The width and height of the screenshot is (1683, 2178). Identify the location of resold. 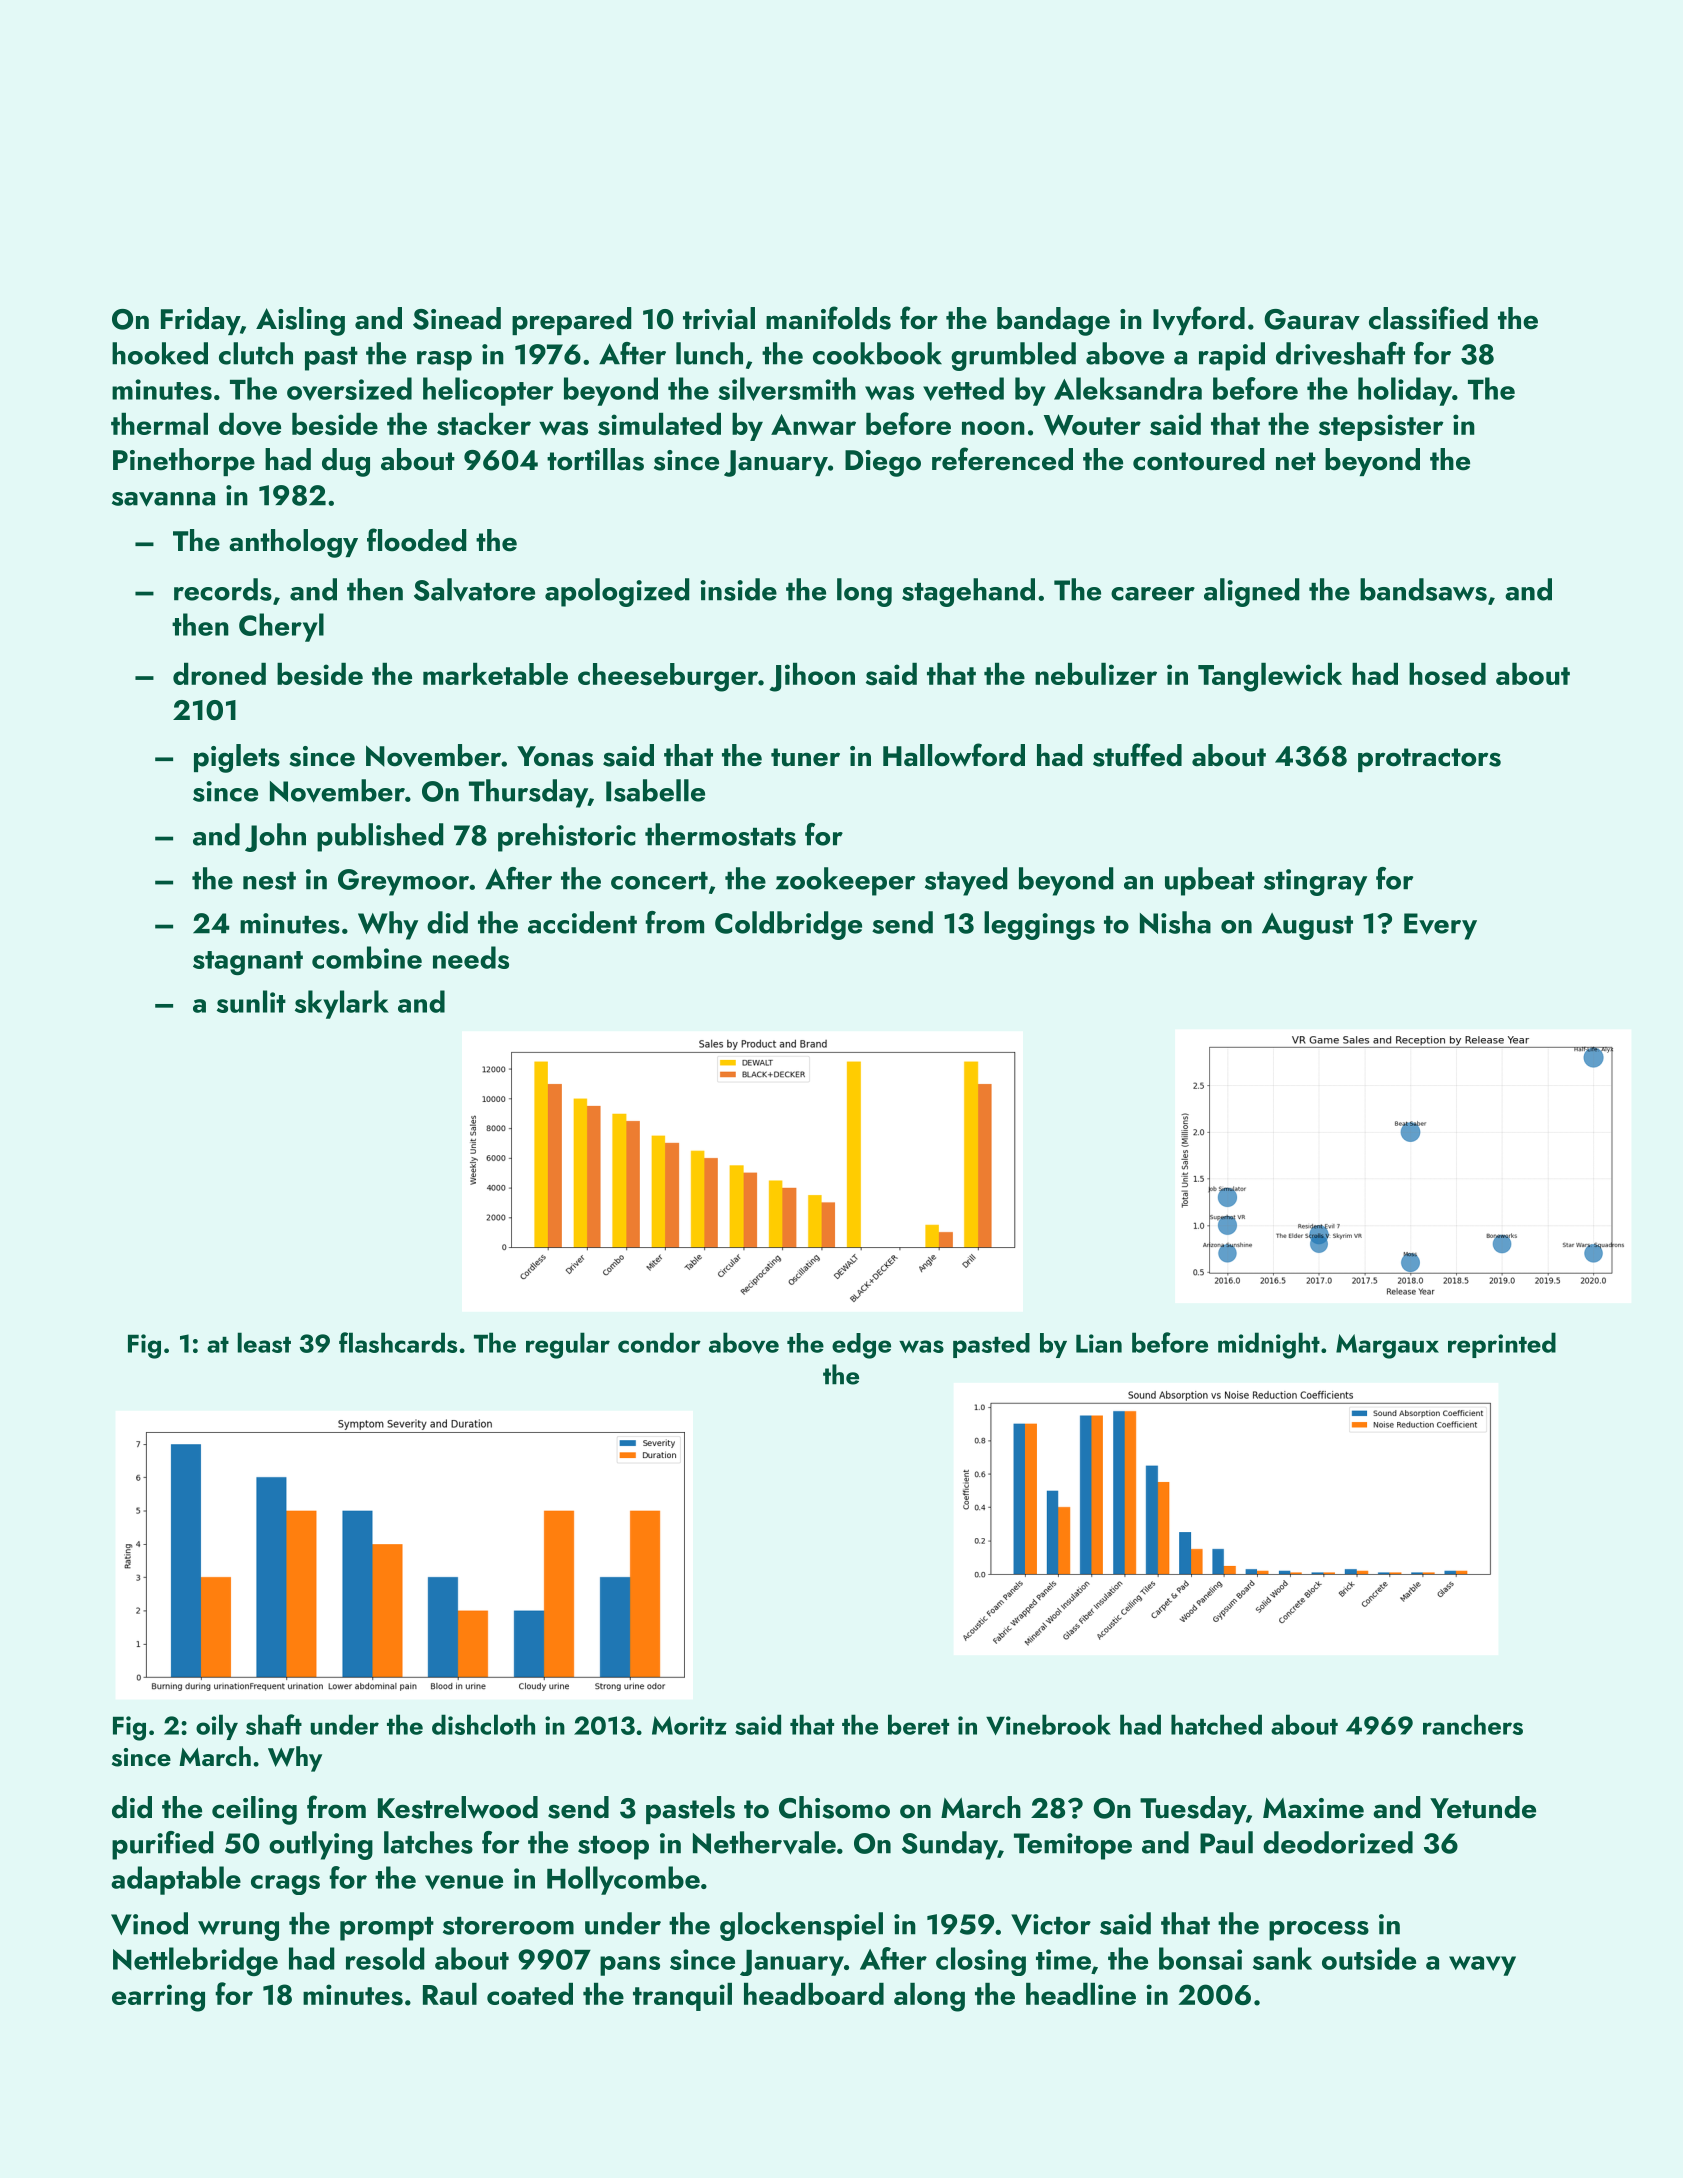
(385, 1958).
